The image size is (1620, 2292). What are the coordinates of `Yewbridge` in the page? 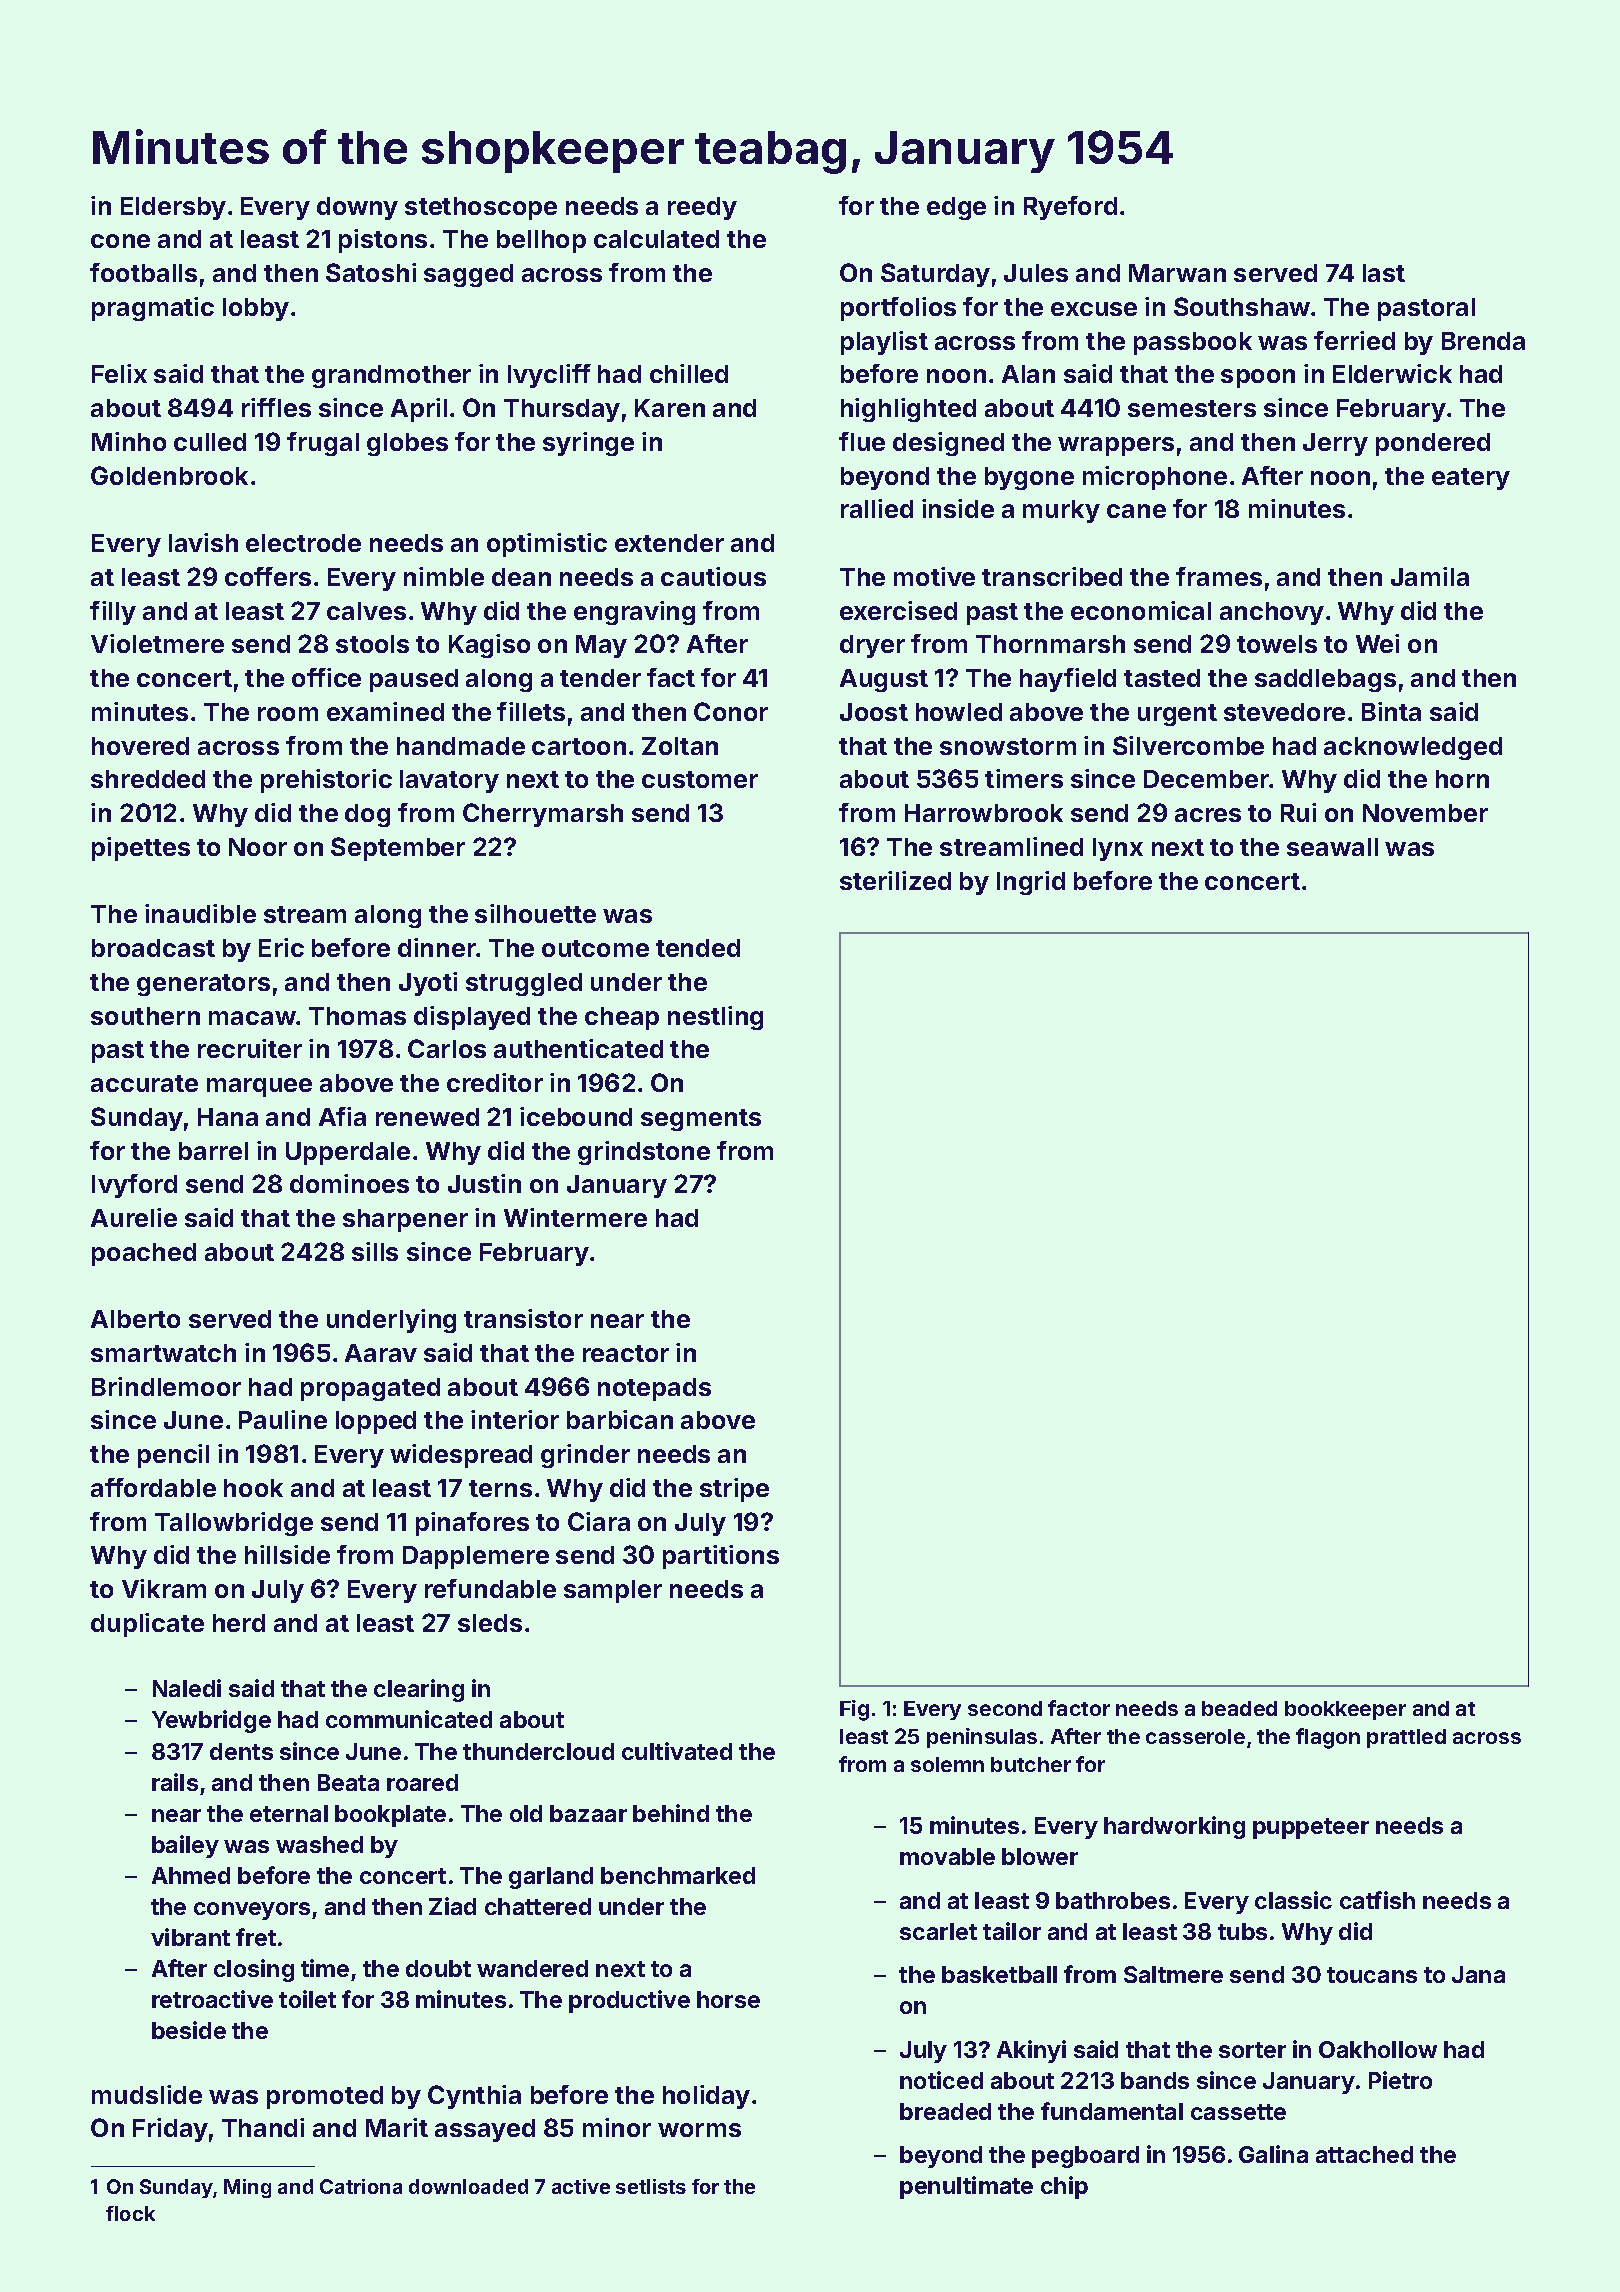 It's located at (211, 1721).
